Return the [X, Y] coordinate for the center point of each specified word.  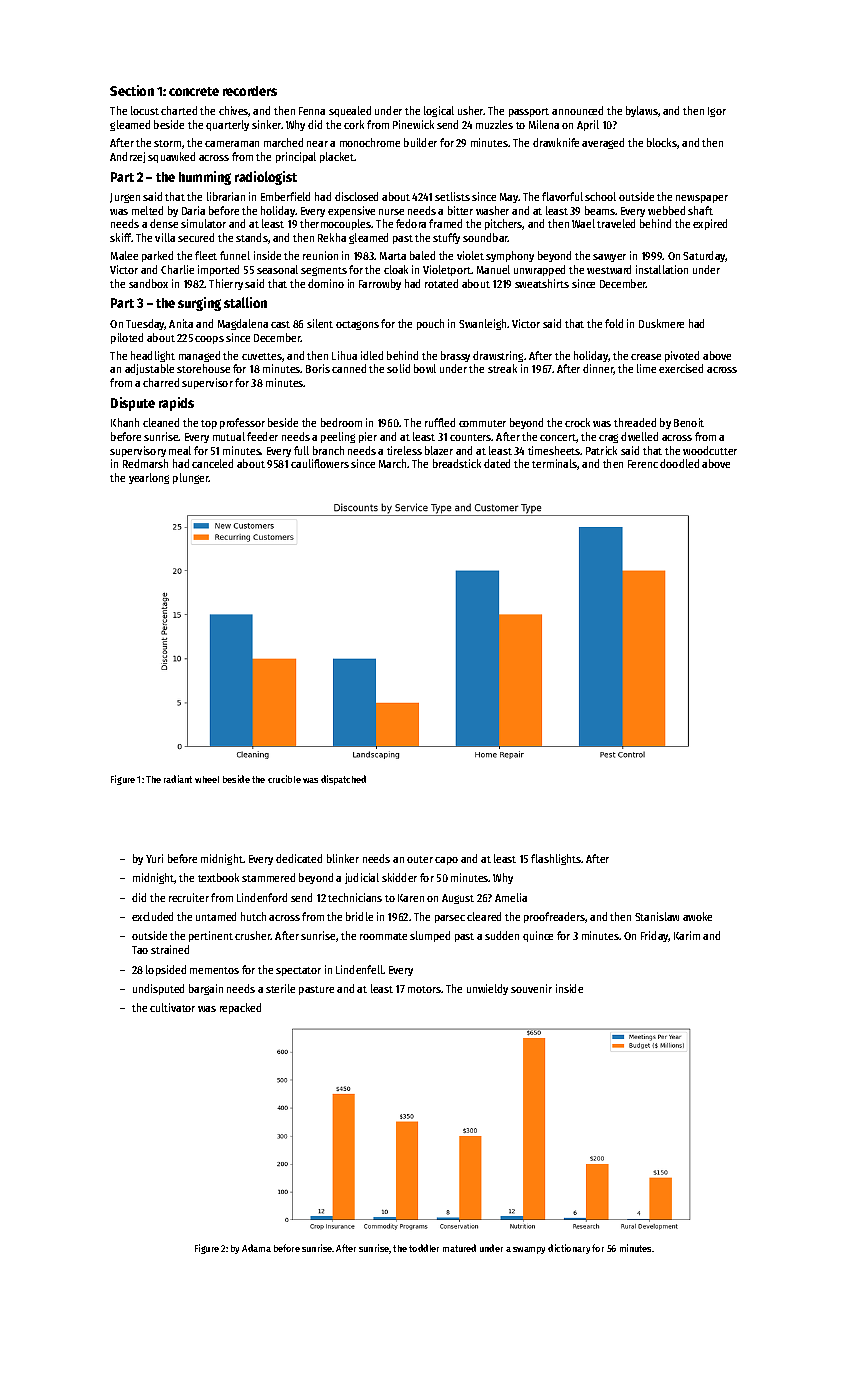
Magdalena [243, 324]
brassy [455, 356]
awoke [697, 916]
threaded [635, 422]
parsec [450, 919]
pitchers [504, 224]
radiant [178, 779]
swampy [529, 1250]
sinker [267, 124]
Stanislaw [657, 916]
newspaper [702, 199]
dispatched [343, 780]
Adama [256, 1248]
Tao [140, 950]
